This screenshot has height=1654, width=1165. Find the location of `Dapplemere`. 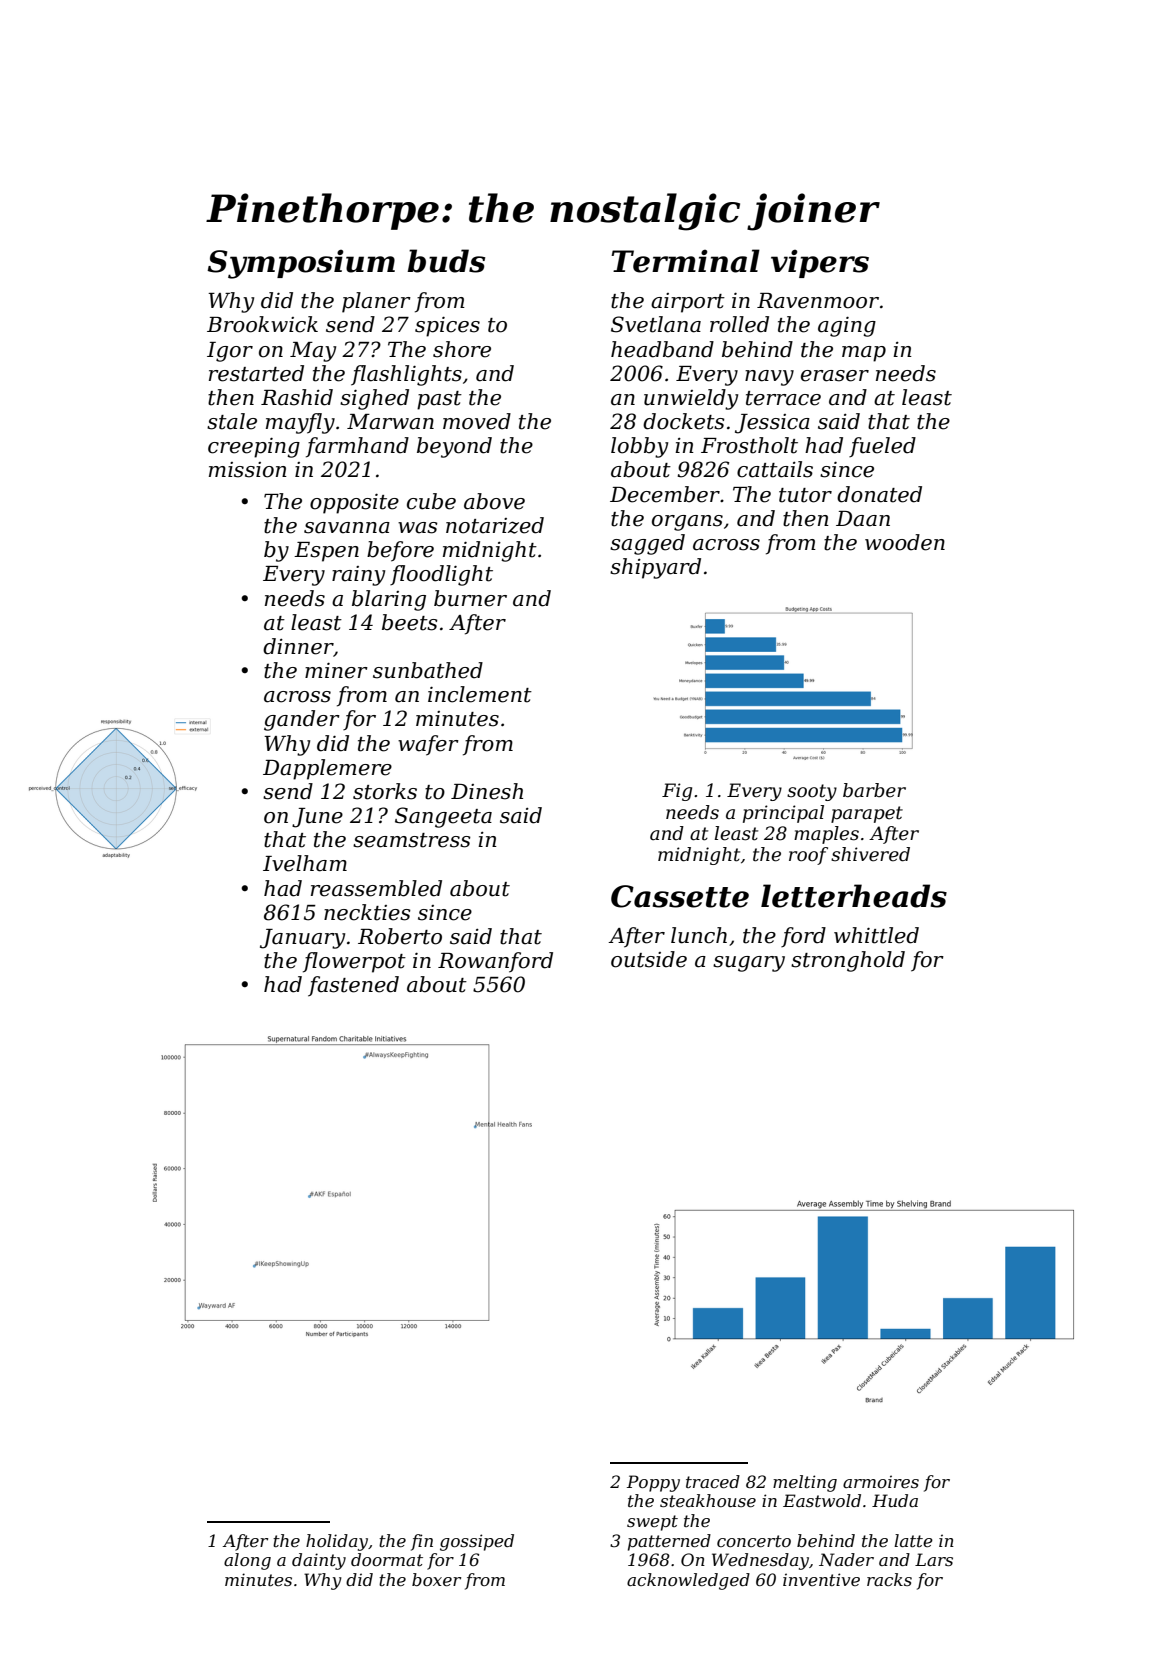

Dapplemere is located at coordinates (327, 769).
